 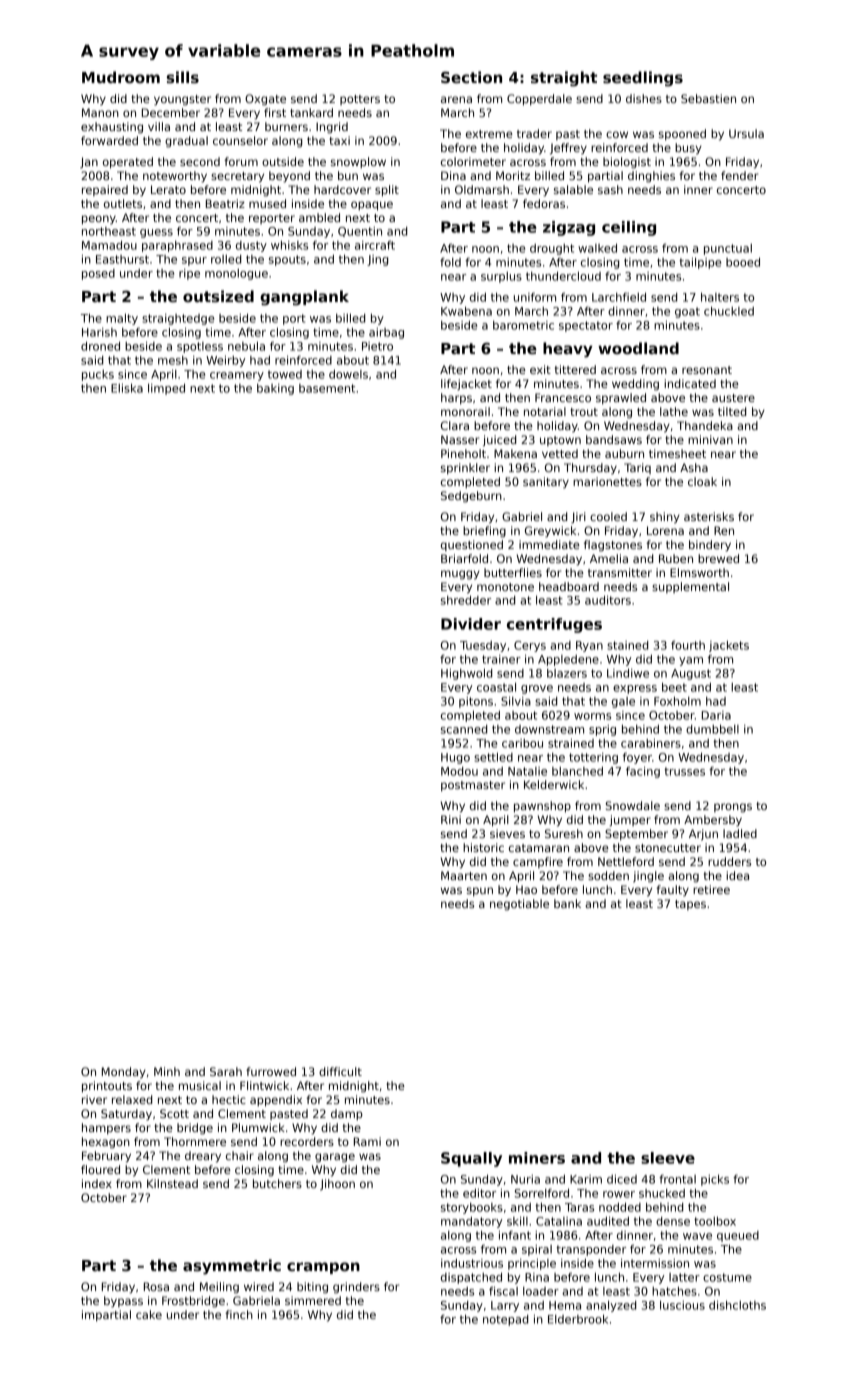 What do you see at coordinates (688, 645) in the document?
I see `fourth` at bounding box center [688, 645].
